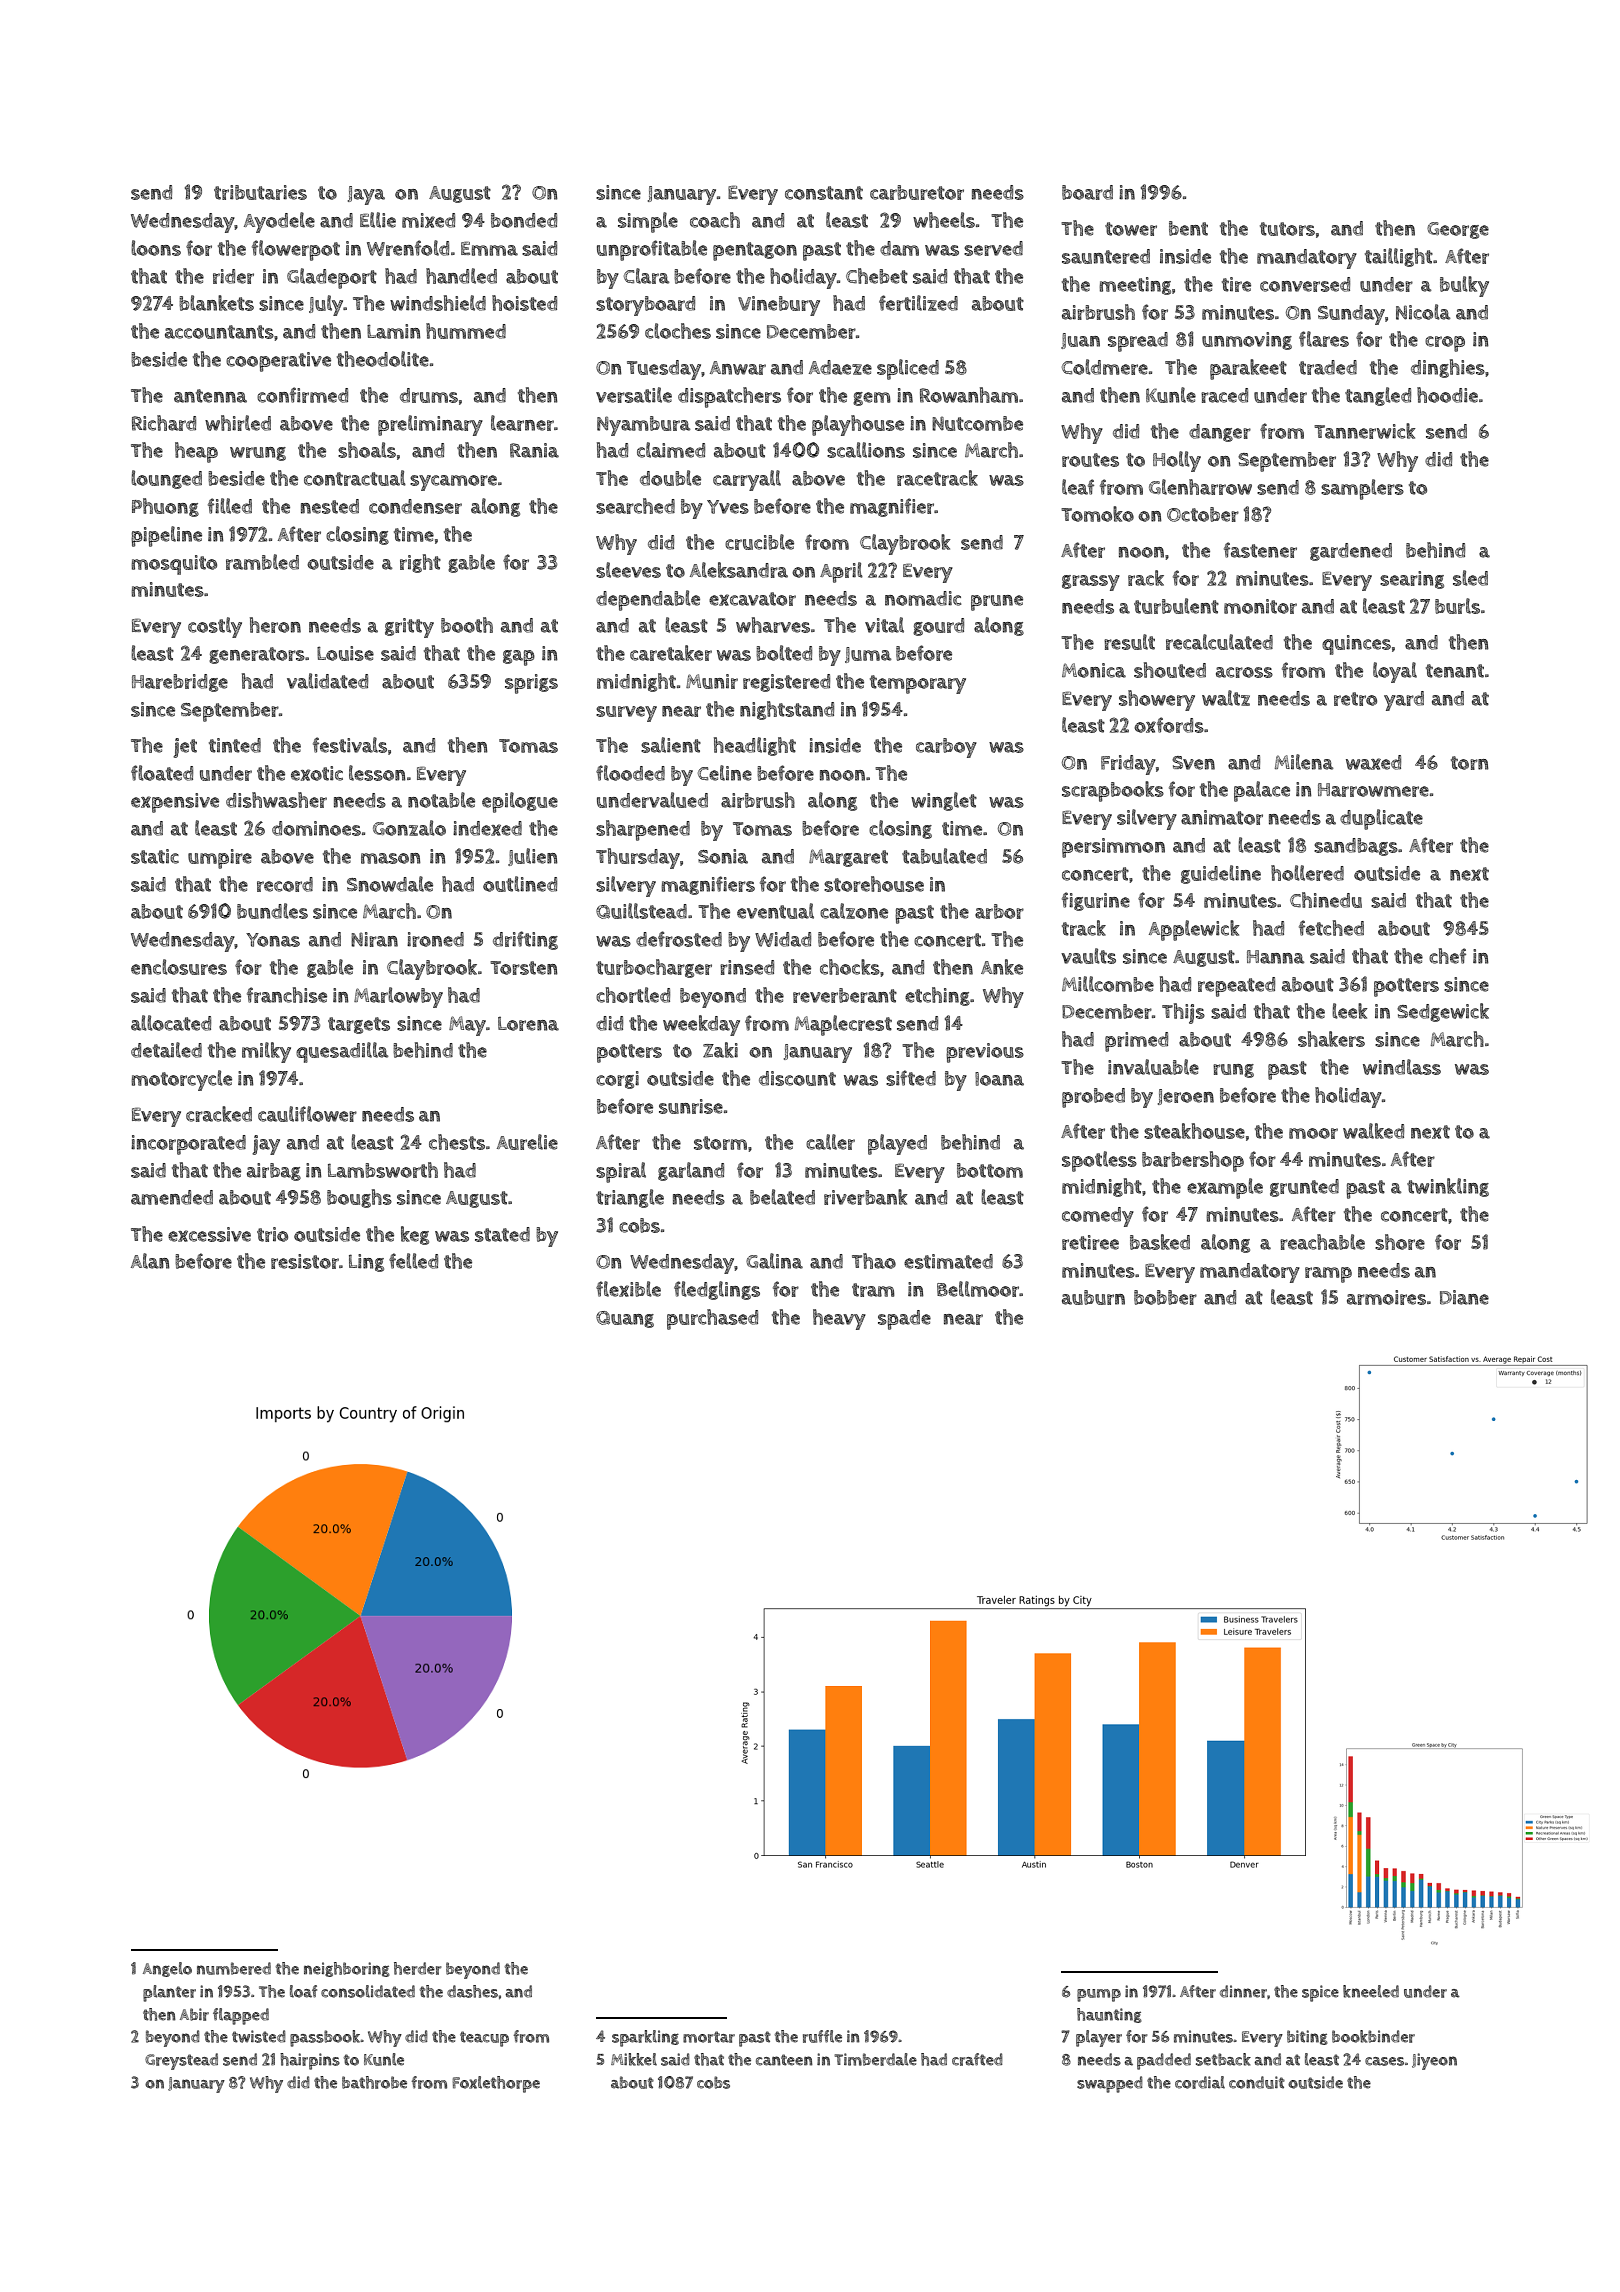  I want to click on dinner, so click(1243, 1991).
